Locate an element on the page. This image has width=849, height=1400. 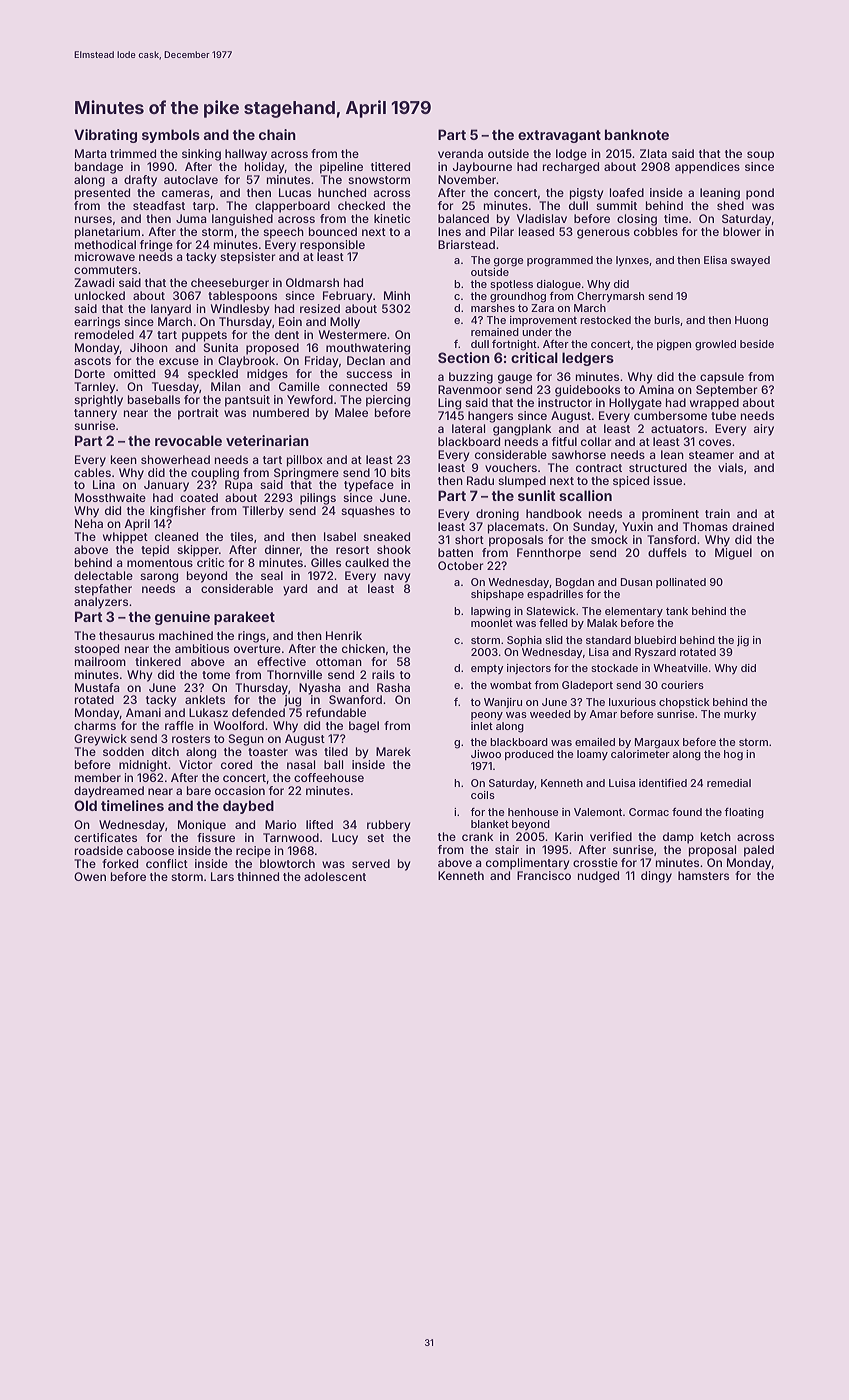
stockade is located at coordinates (614, 668).
